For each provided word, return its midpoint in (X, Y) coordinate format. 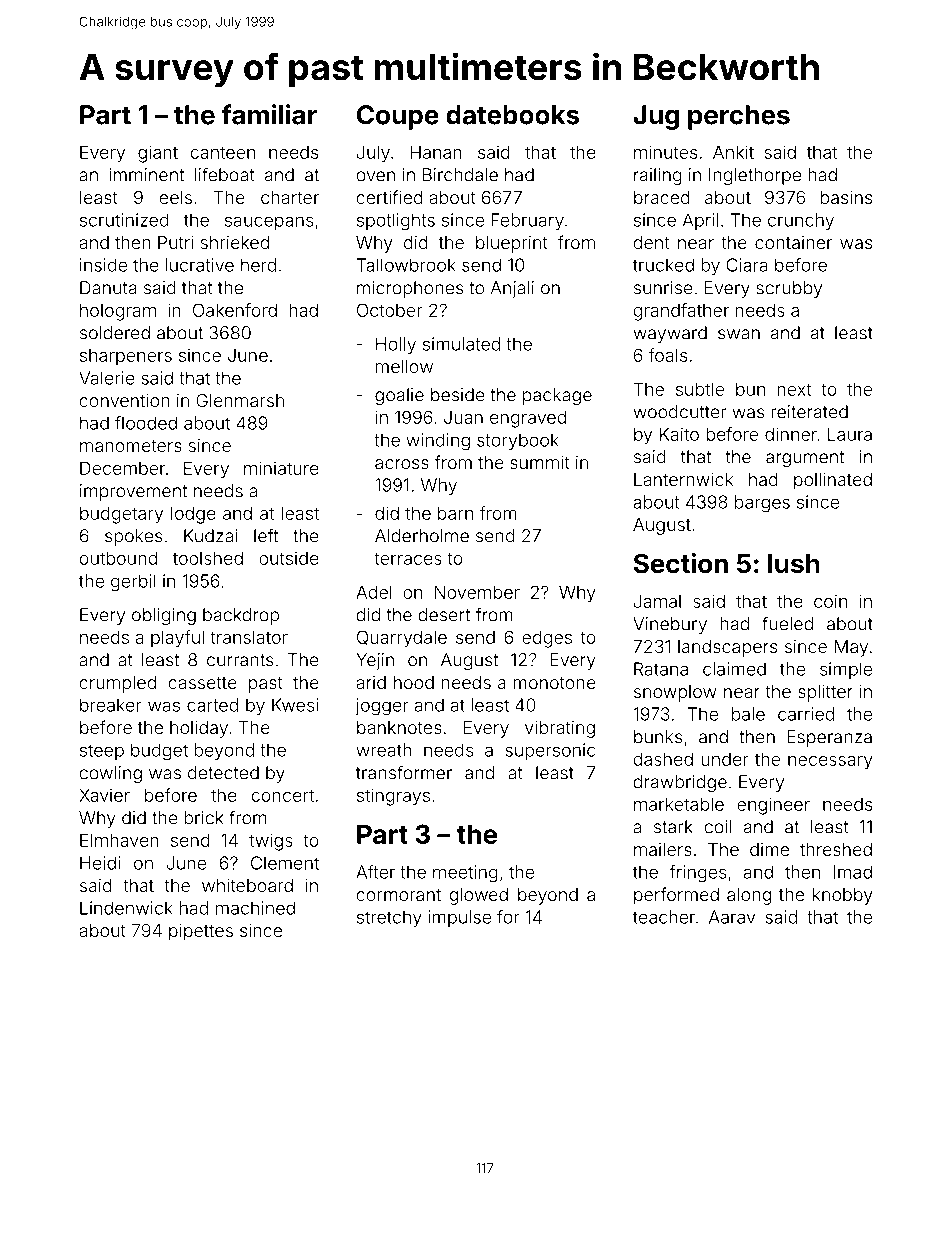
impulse (459, 918)
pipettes (201, 932)
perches (739, 117)
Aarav (732, 917)
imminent (146, 175)
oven (375, 176)
